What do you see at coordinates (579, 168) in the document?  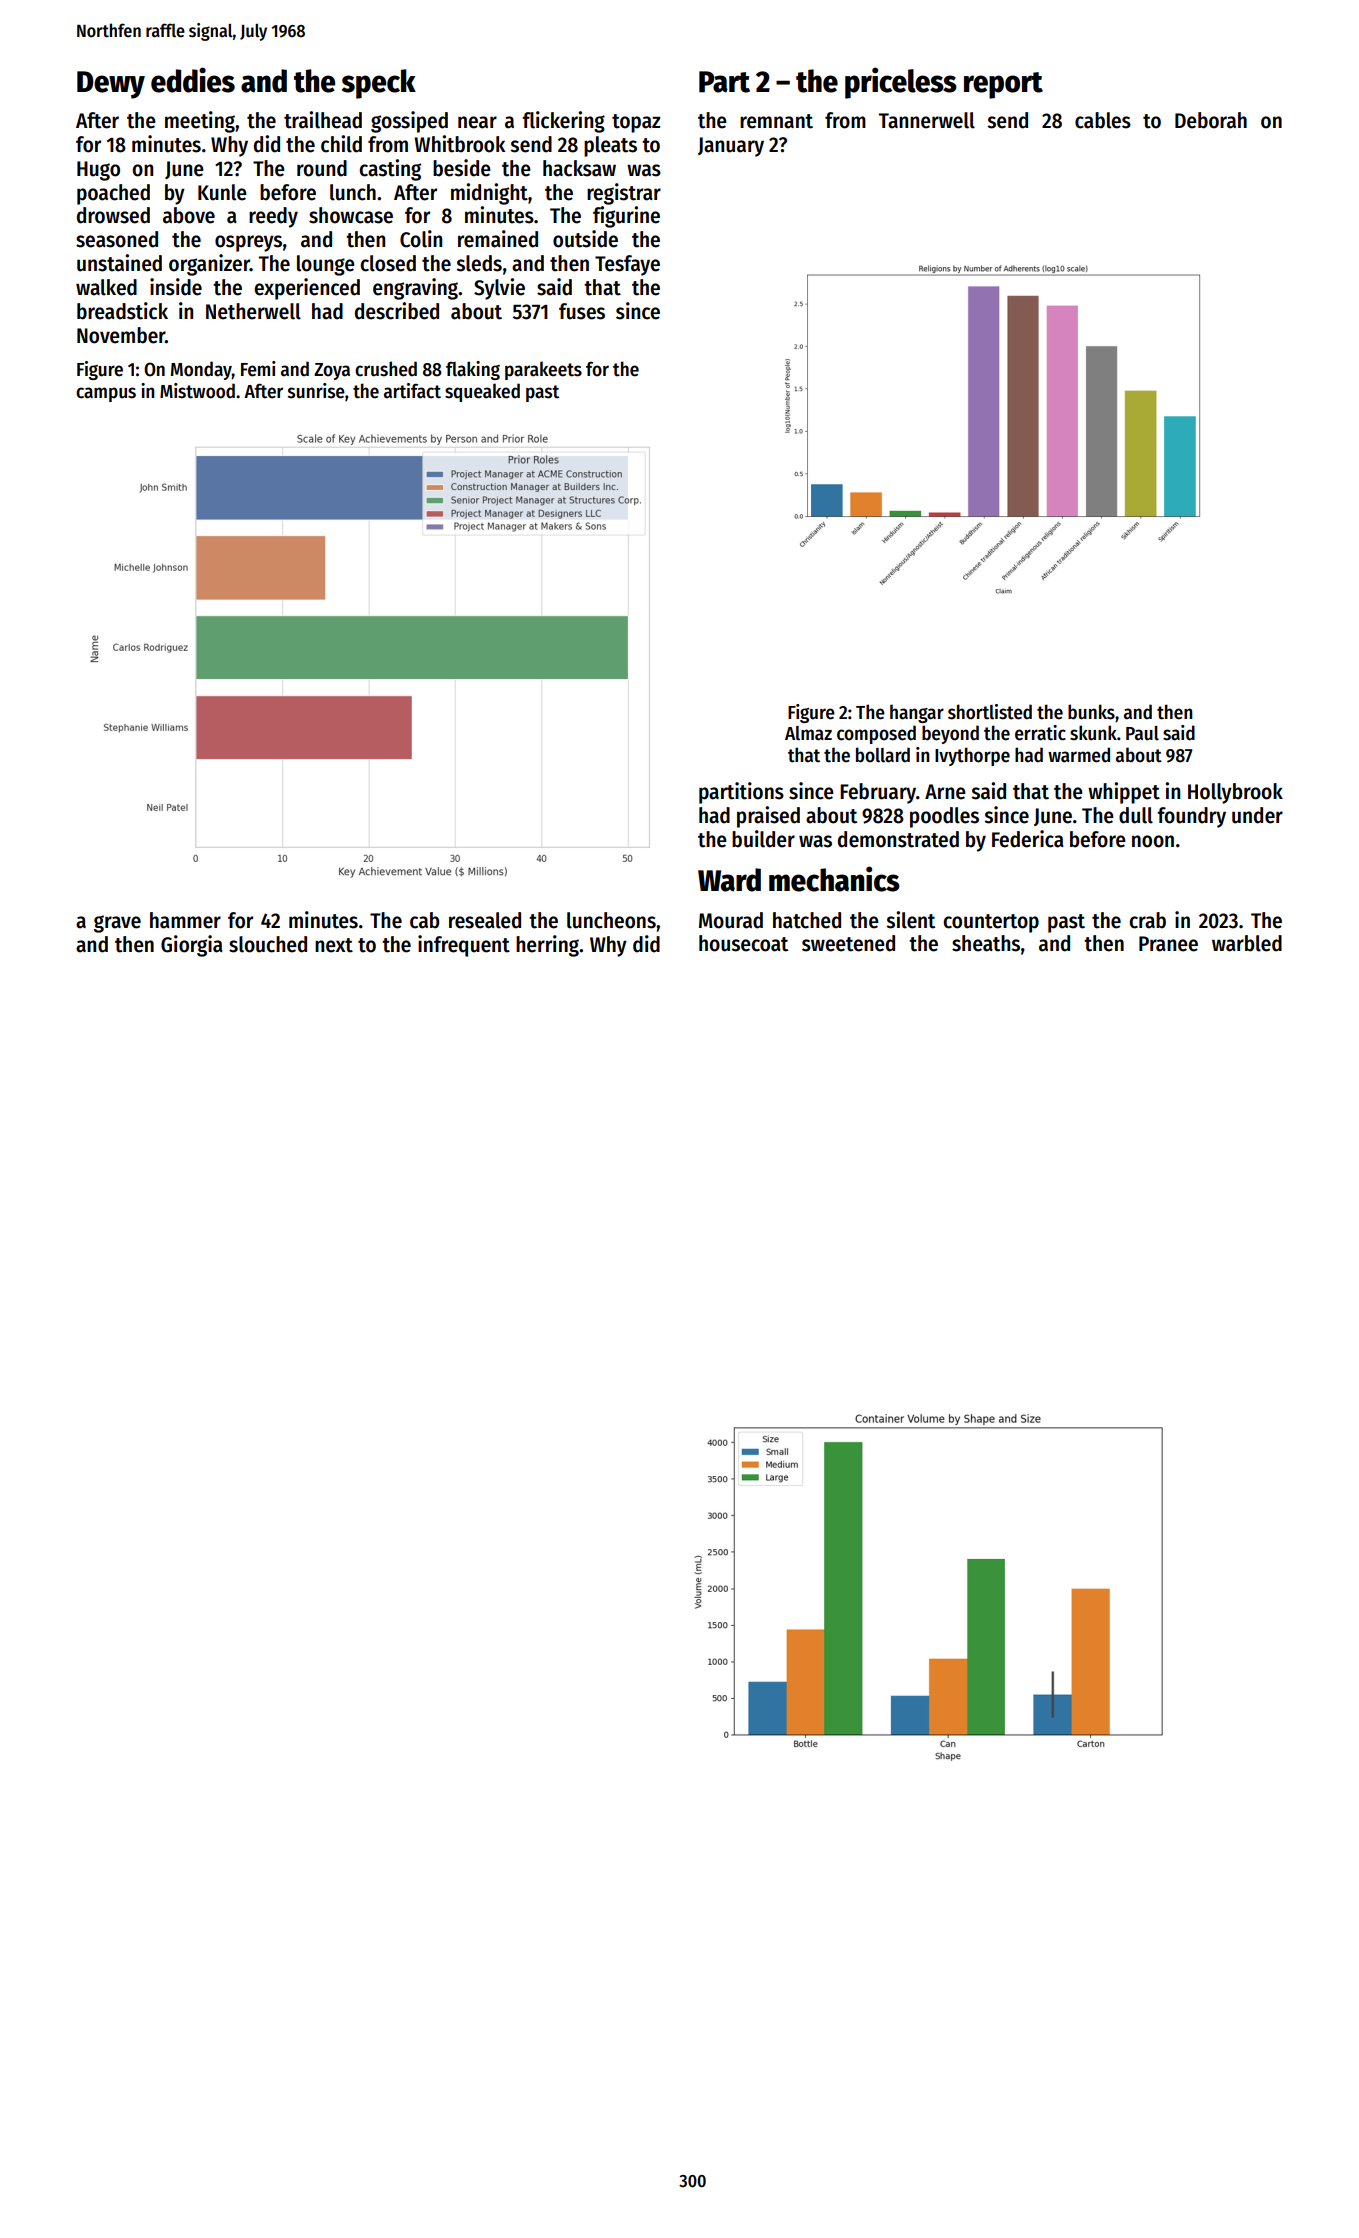 I see `hacksaw` at bounding box center [579, 168].
